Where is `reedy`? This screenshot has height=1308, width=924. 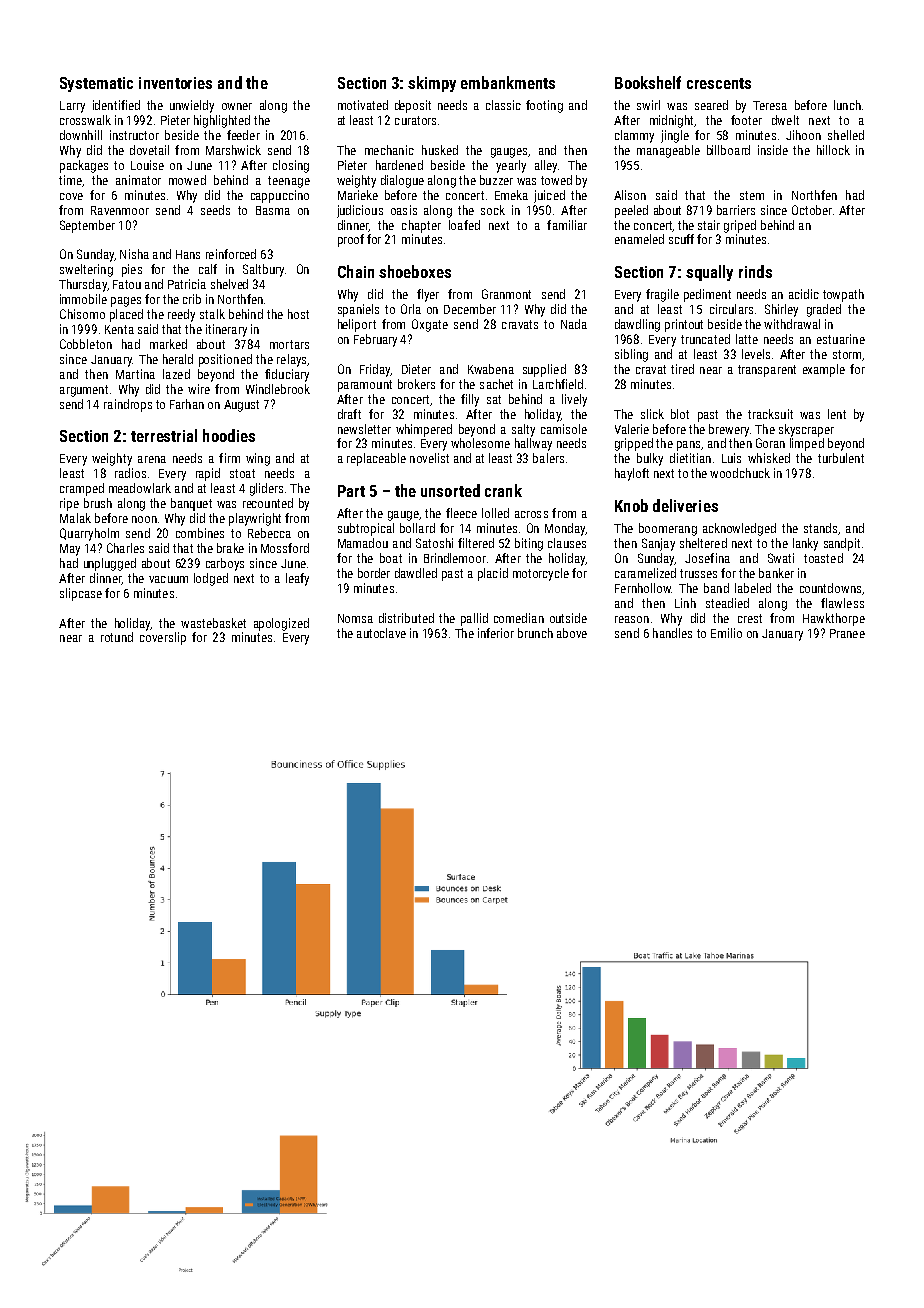 reedy is located at coordinates (181, 315).
